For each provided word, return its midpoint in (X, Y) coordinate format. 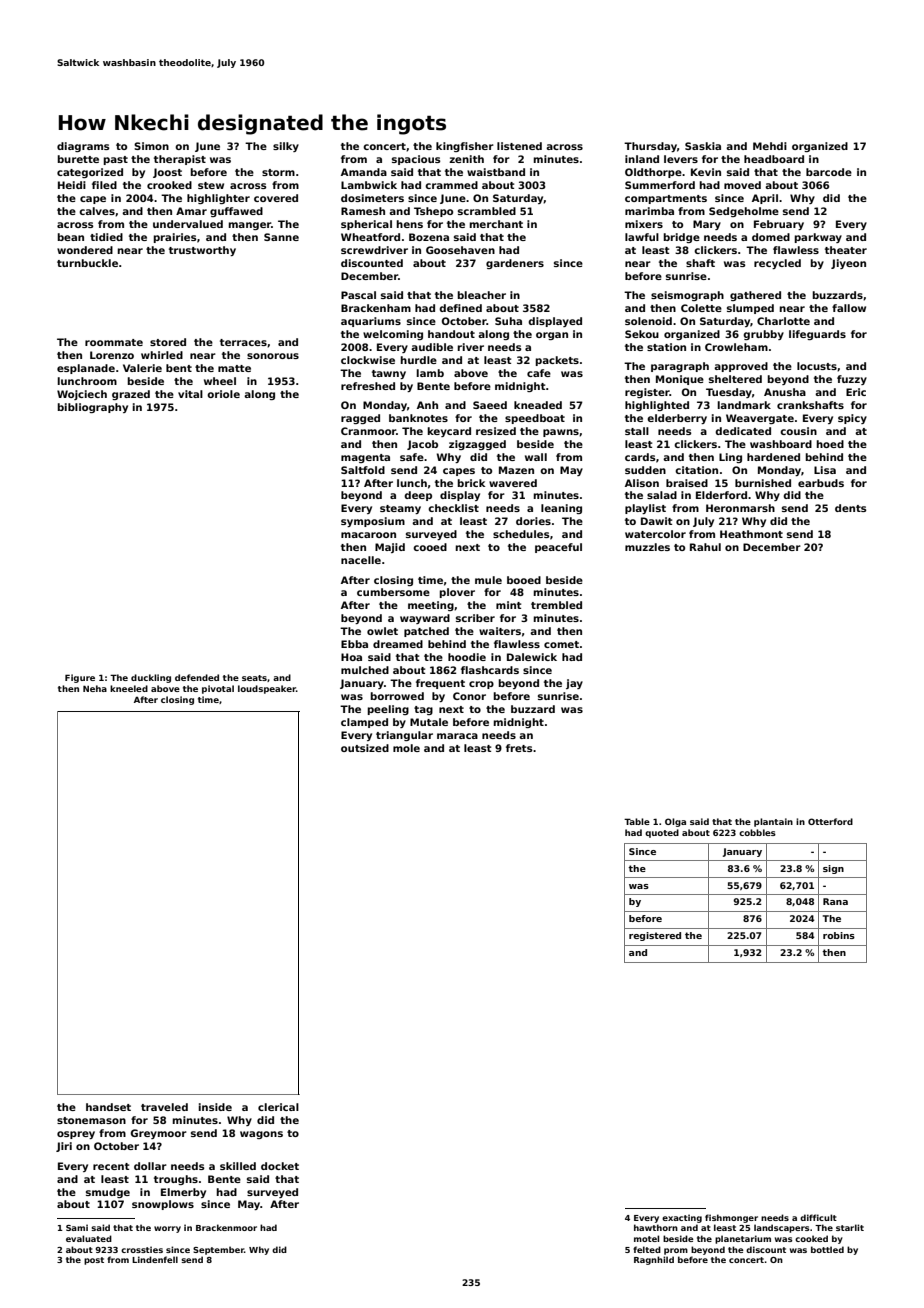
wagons (261, 1135)
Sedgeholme (744, 212)
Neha (95, 688)
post (94, 1261)
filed (104, 185)
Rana (835, 901)
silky (286, 147)
